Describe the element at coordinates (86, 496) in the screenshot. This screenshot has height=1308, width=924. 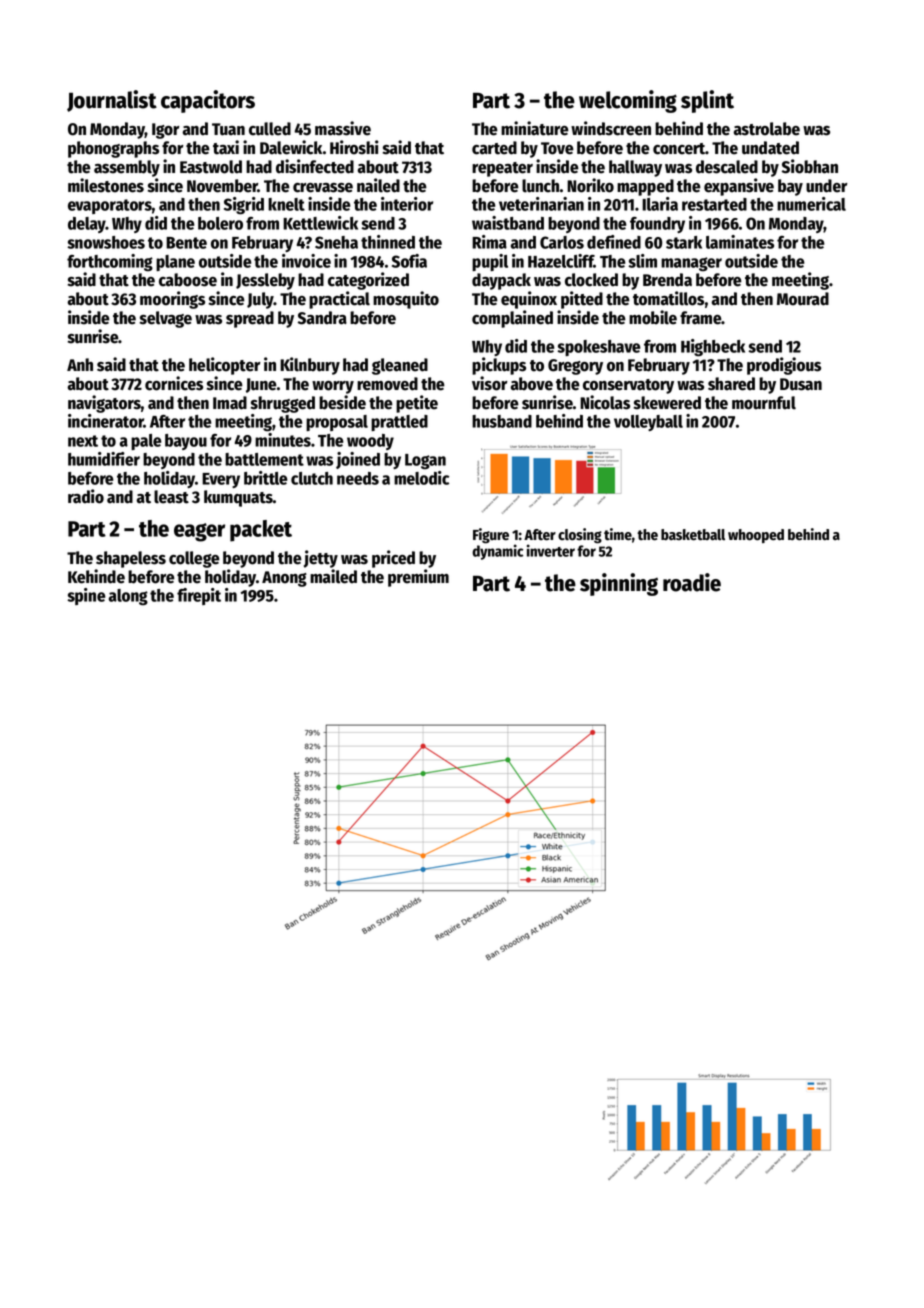
I see `radio` at that location.
